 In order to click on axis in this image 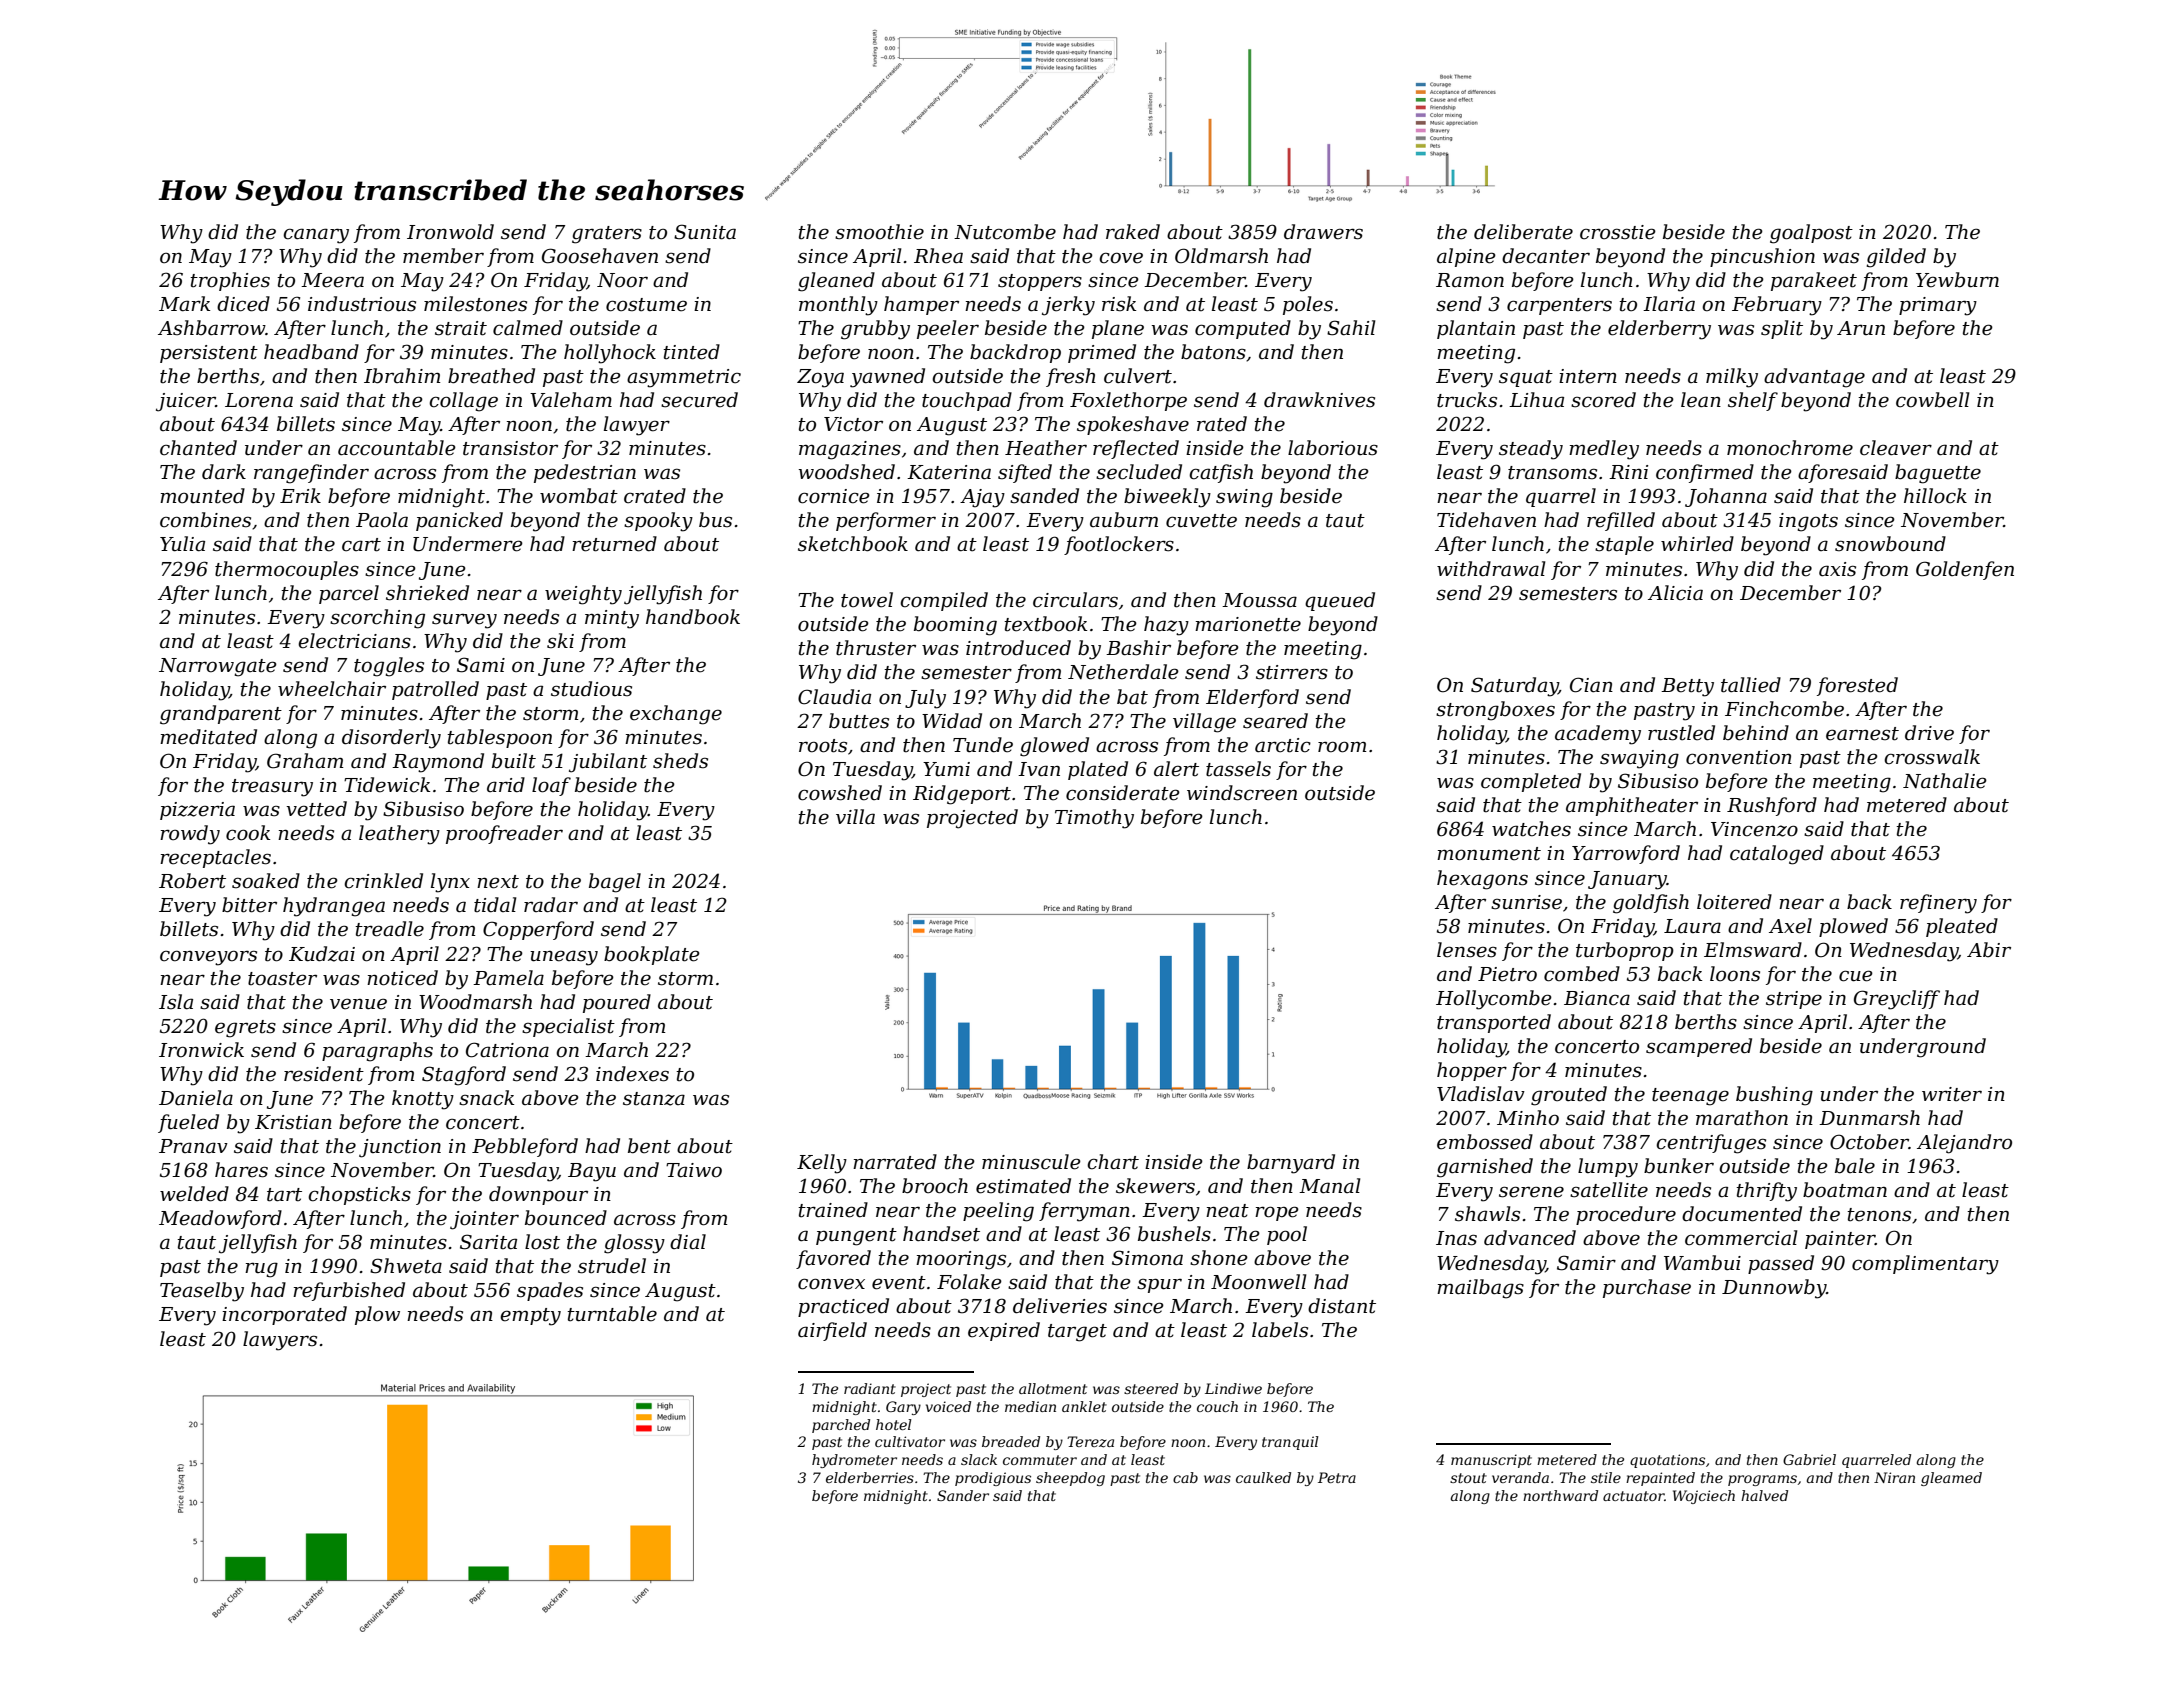, I will do `click(1837, 569)`.
